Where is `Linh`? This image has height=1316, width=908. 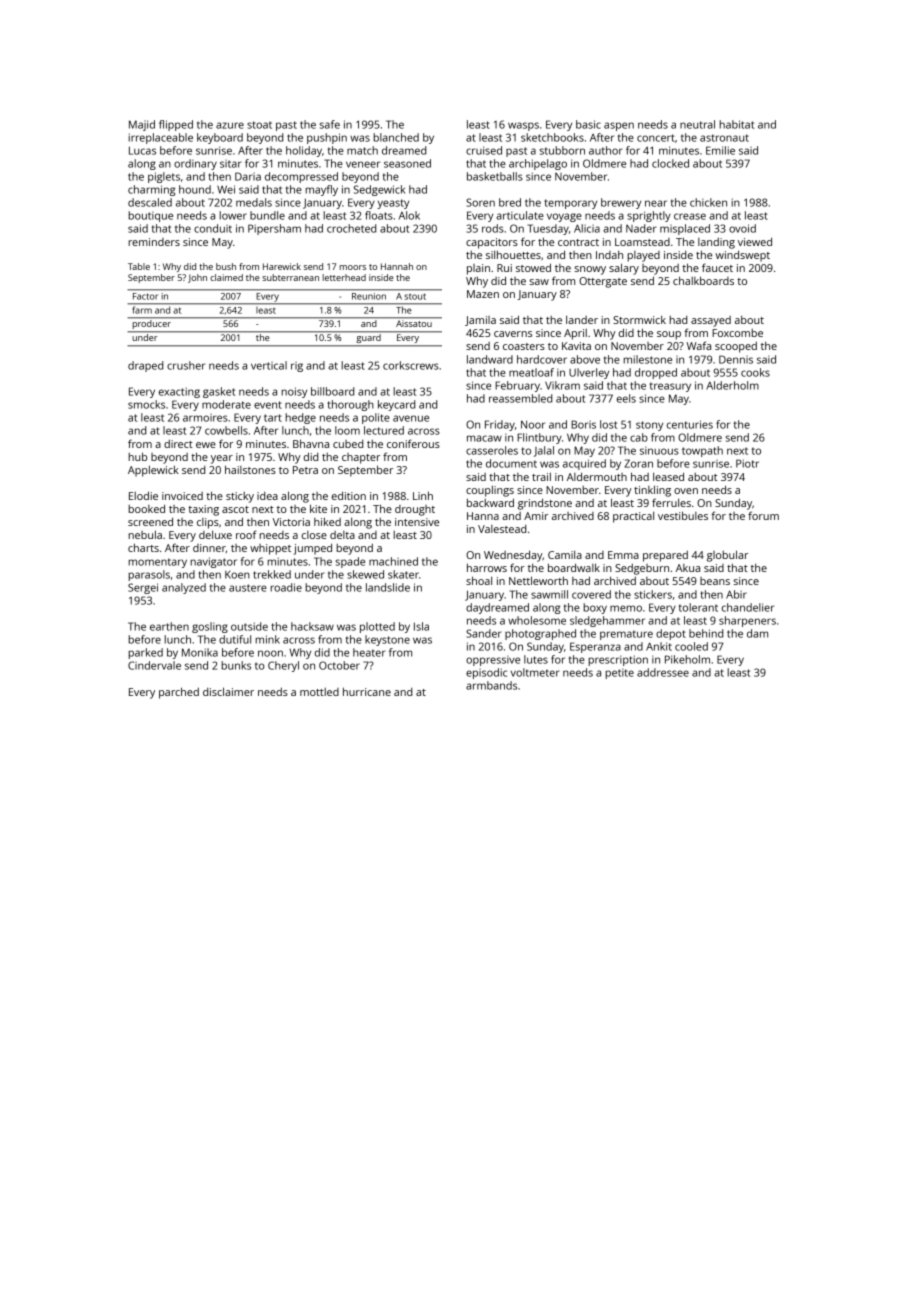 Linh is located at coordinates (423, 495).
